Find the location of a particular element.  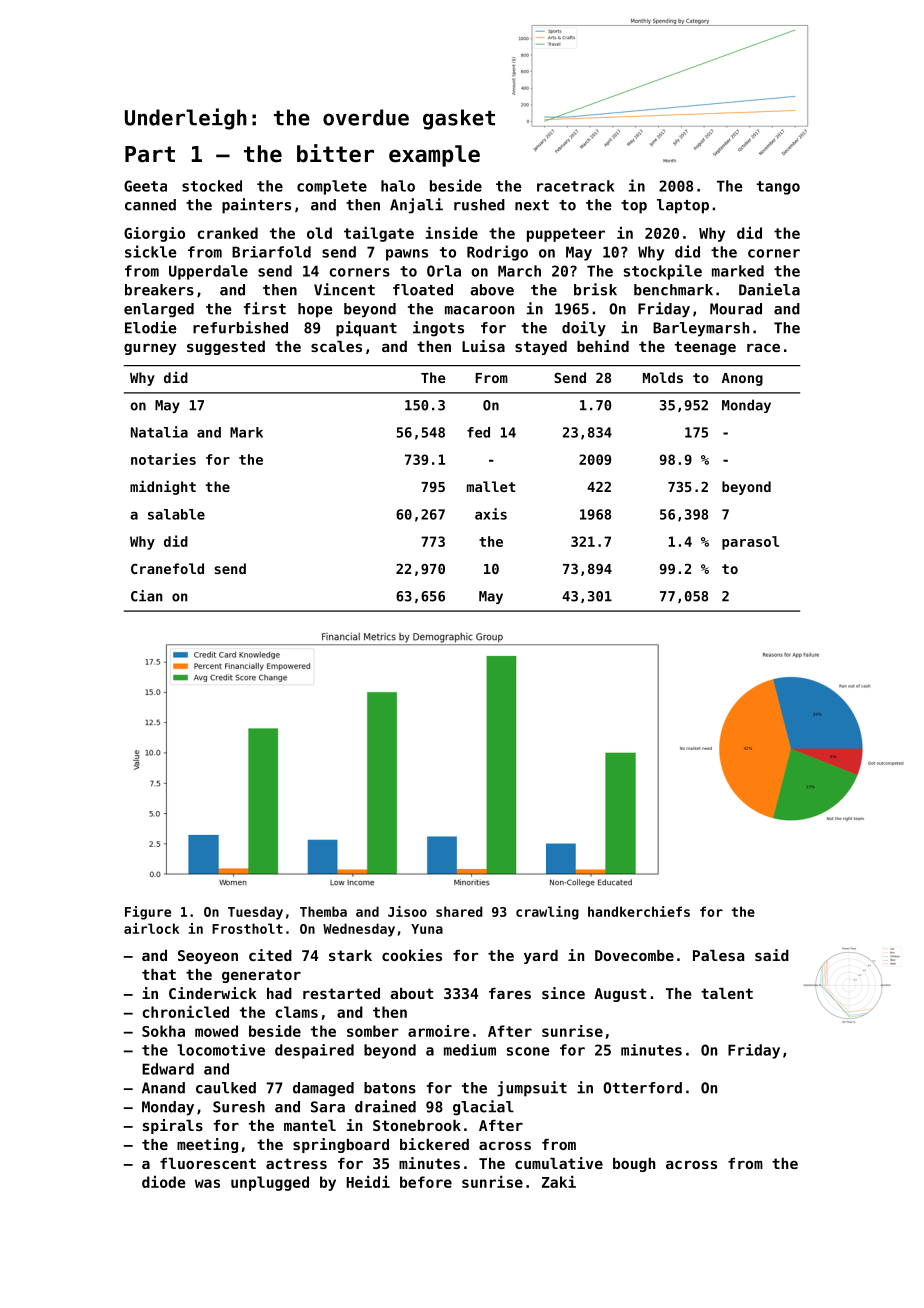

diode is located at coordinates (164, 1181).
